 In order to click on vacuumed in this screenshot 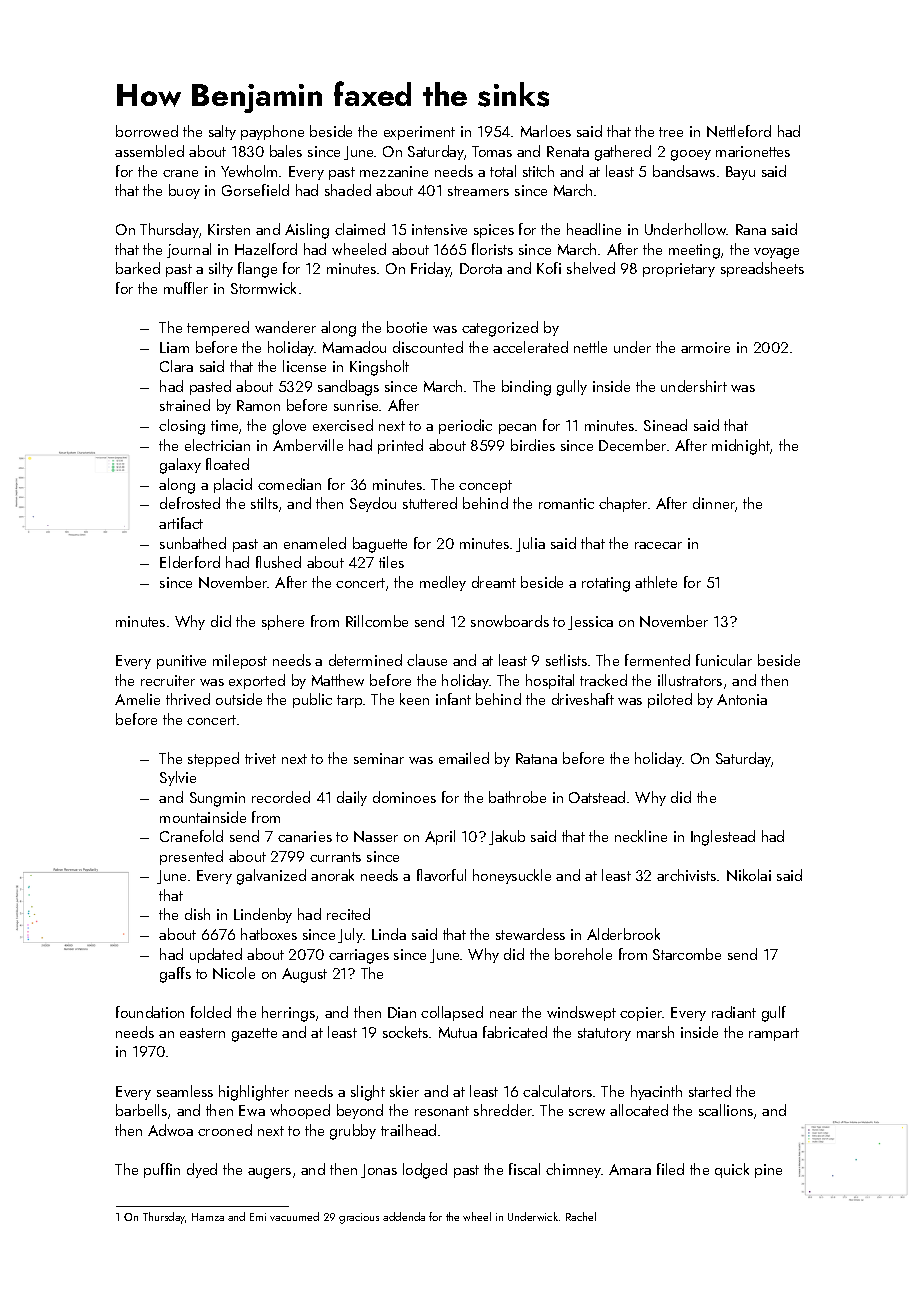, I will do `click(294, 1216)`.
